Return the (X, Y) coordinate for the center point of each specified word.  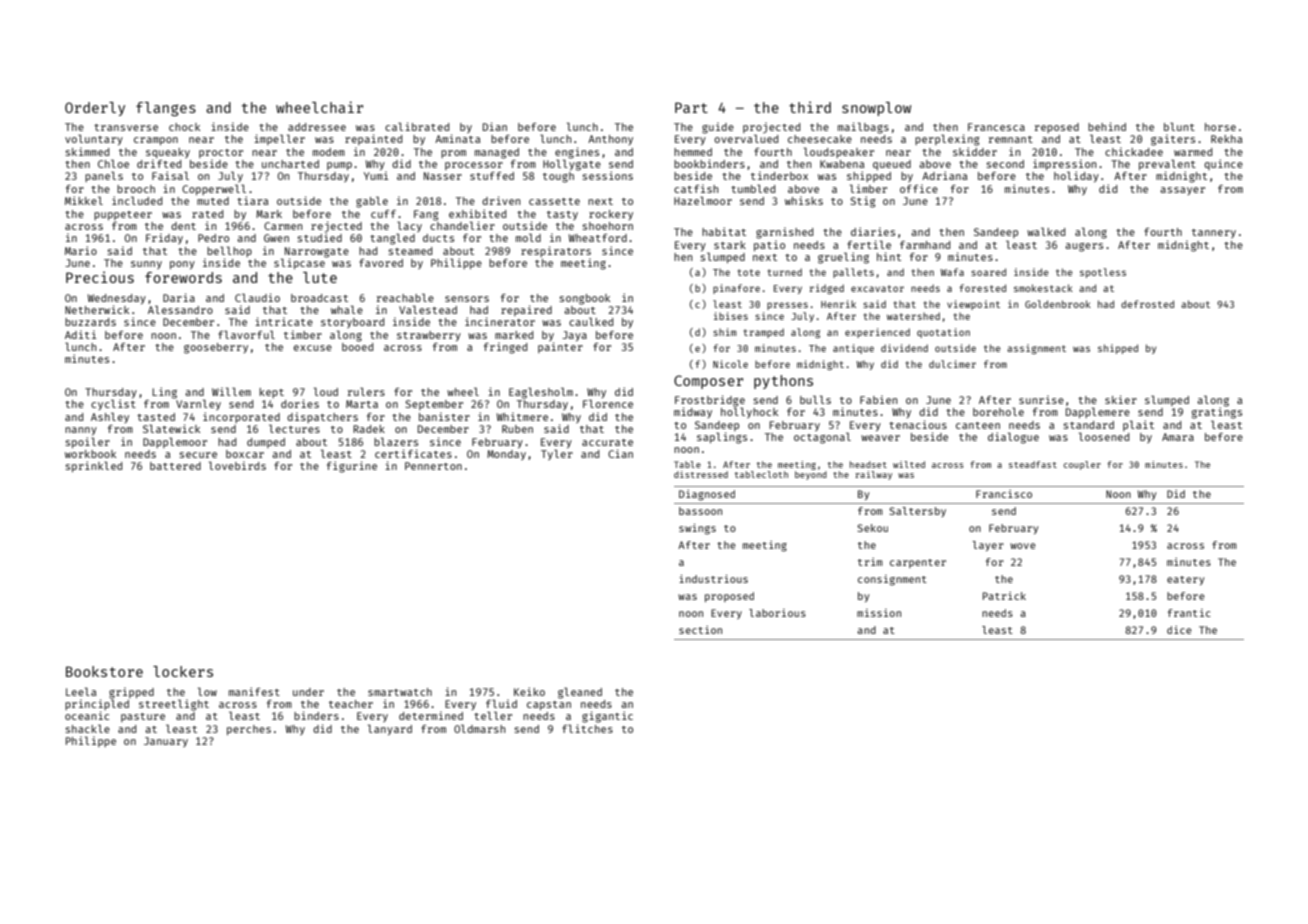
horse (1220, 127)
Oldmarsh (479, 728)
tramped (764, 333)
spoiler (87, 442)
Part (691, 107)
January (166, 742)
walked (1046, 231)
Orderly (95, 109)
